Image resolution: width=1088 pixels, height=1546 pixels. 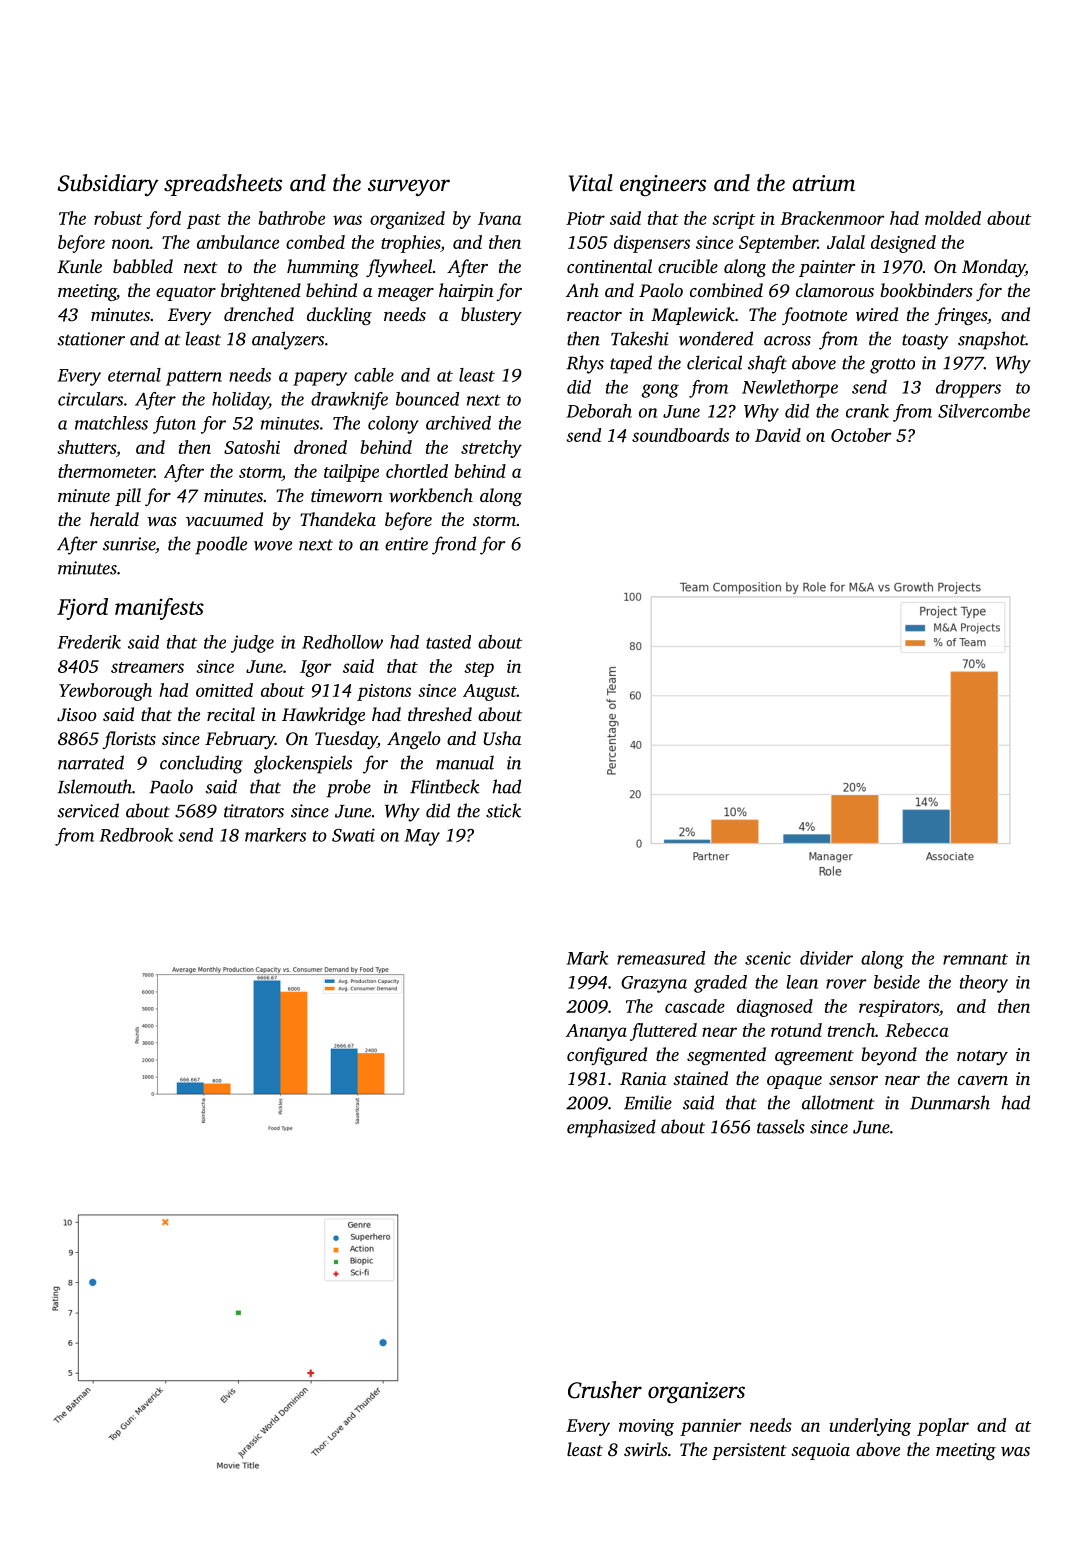 What do you see at coordinates (611, 1128) in the image?
I see `emphasized` at bounding box center [611, 1128].
